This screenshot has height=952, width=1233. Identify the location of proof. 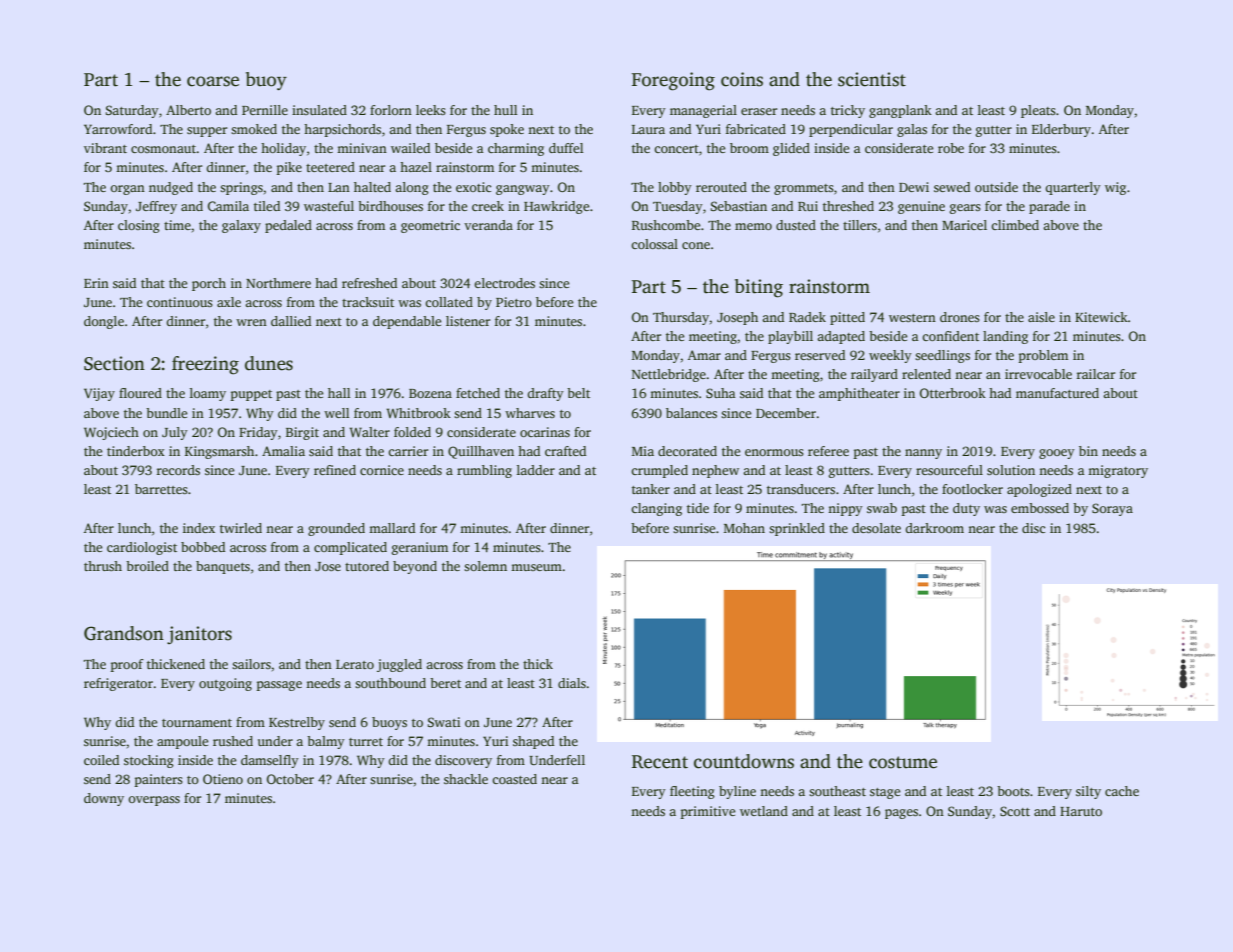
(127, 665).
